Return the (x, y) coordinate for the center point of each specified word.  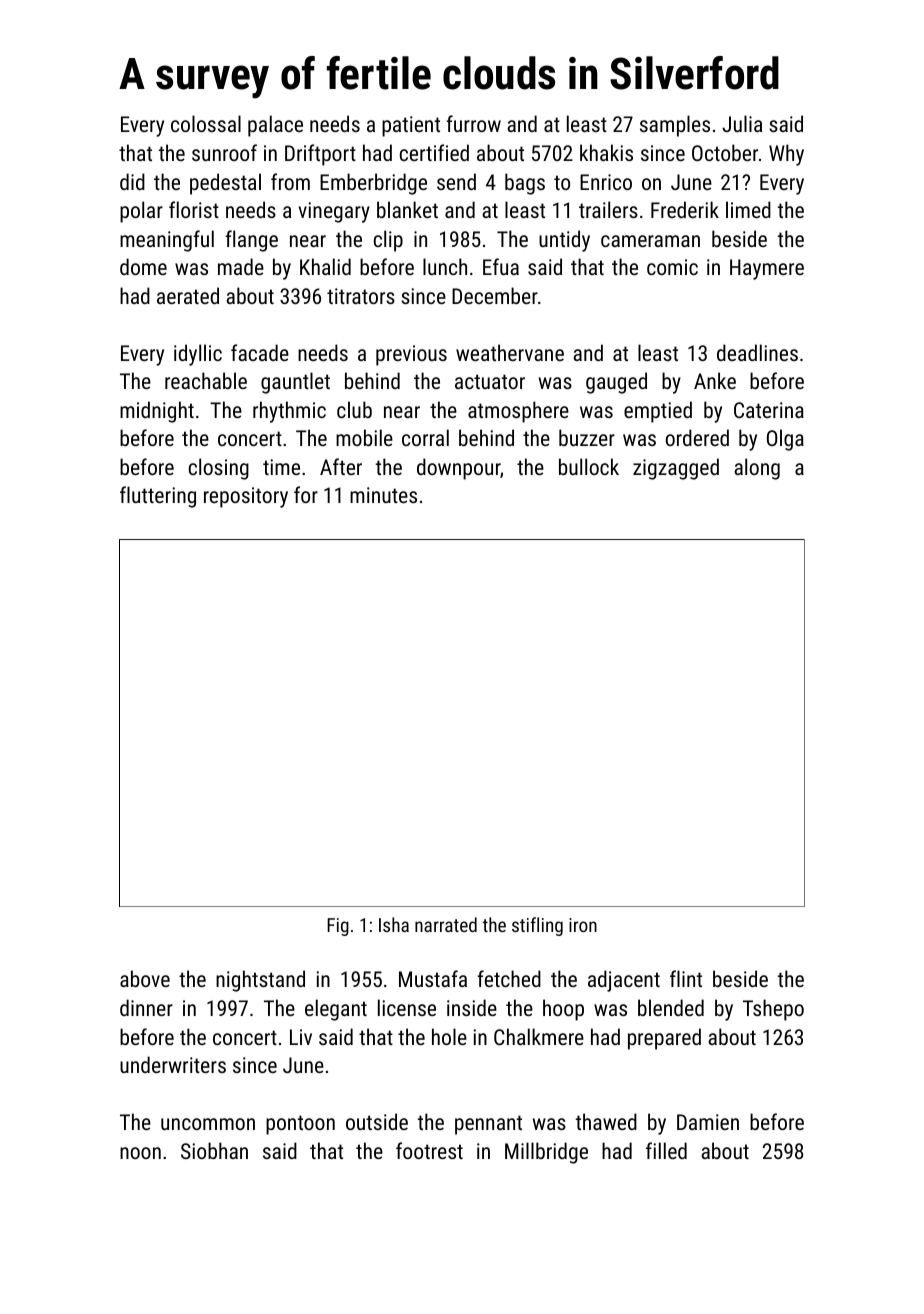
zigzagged (676, 469)
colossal (206, 123)
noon (140, 1153)
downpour (458, 469)
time (281, 467)
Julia (742, 123)
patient (411, 126)
